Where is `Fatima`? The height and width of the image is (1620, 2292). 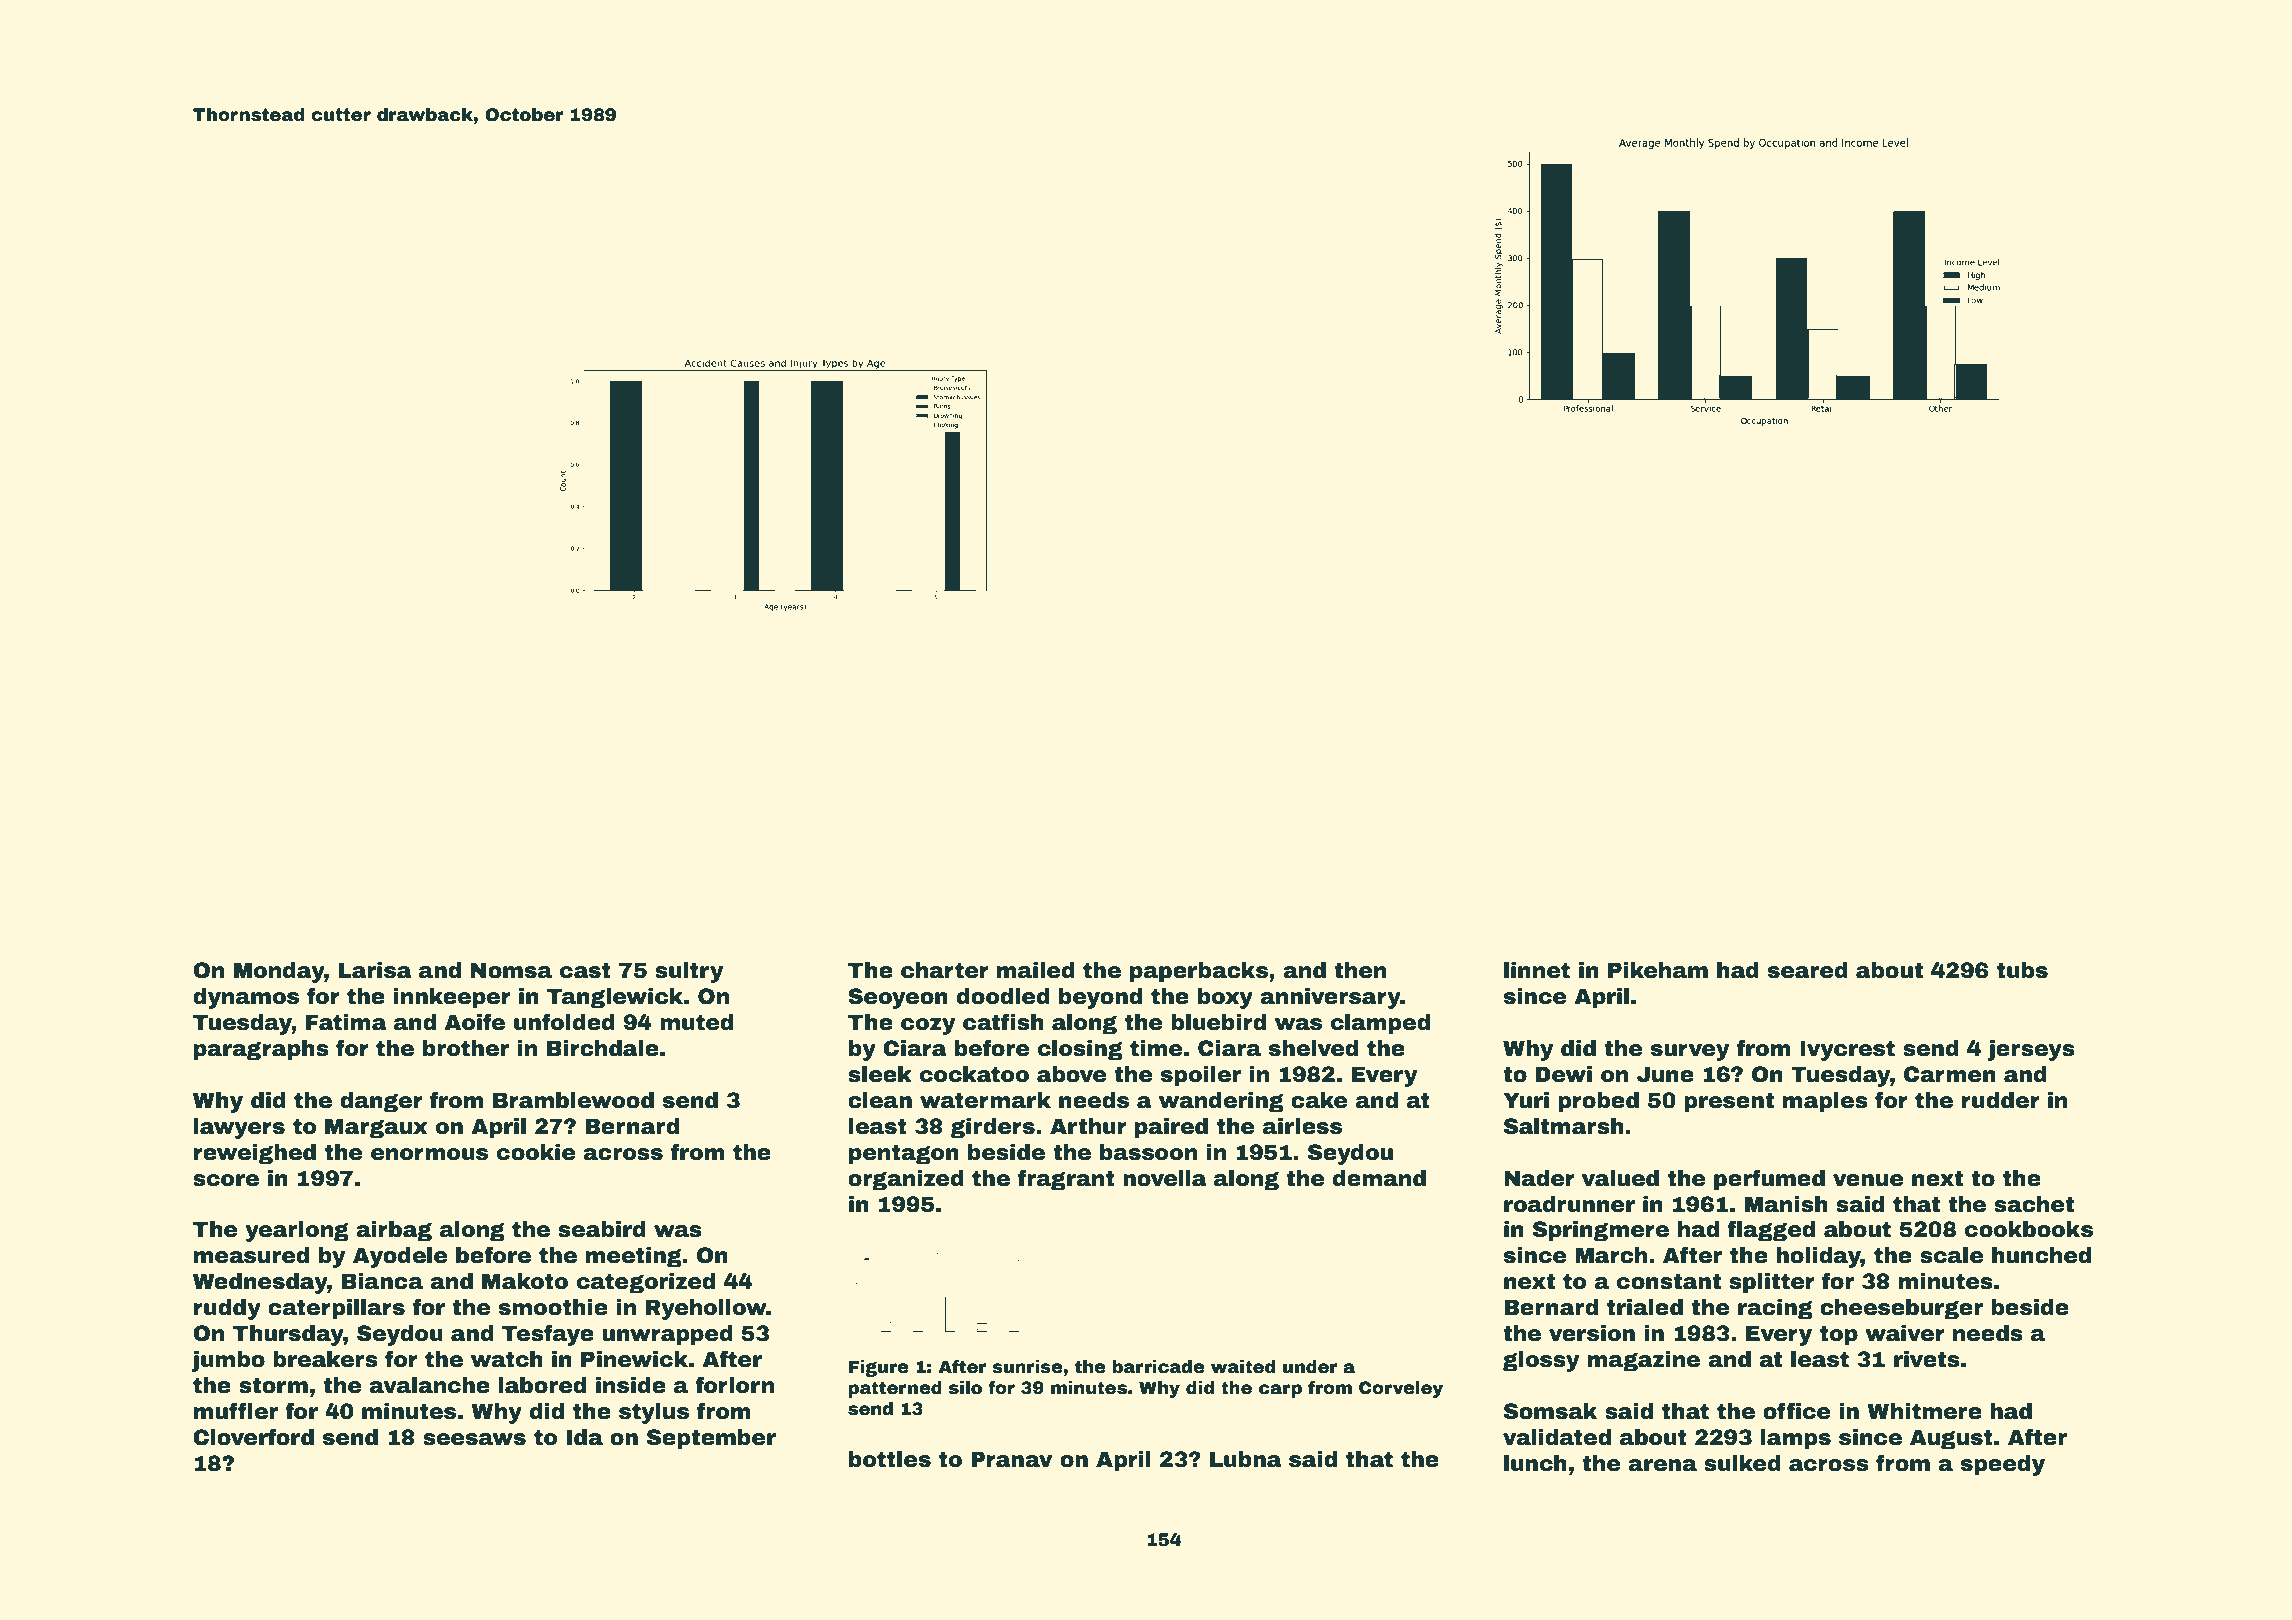
Fatima is located at coordinates (346, 1022).
